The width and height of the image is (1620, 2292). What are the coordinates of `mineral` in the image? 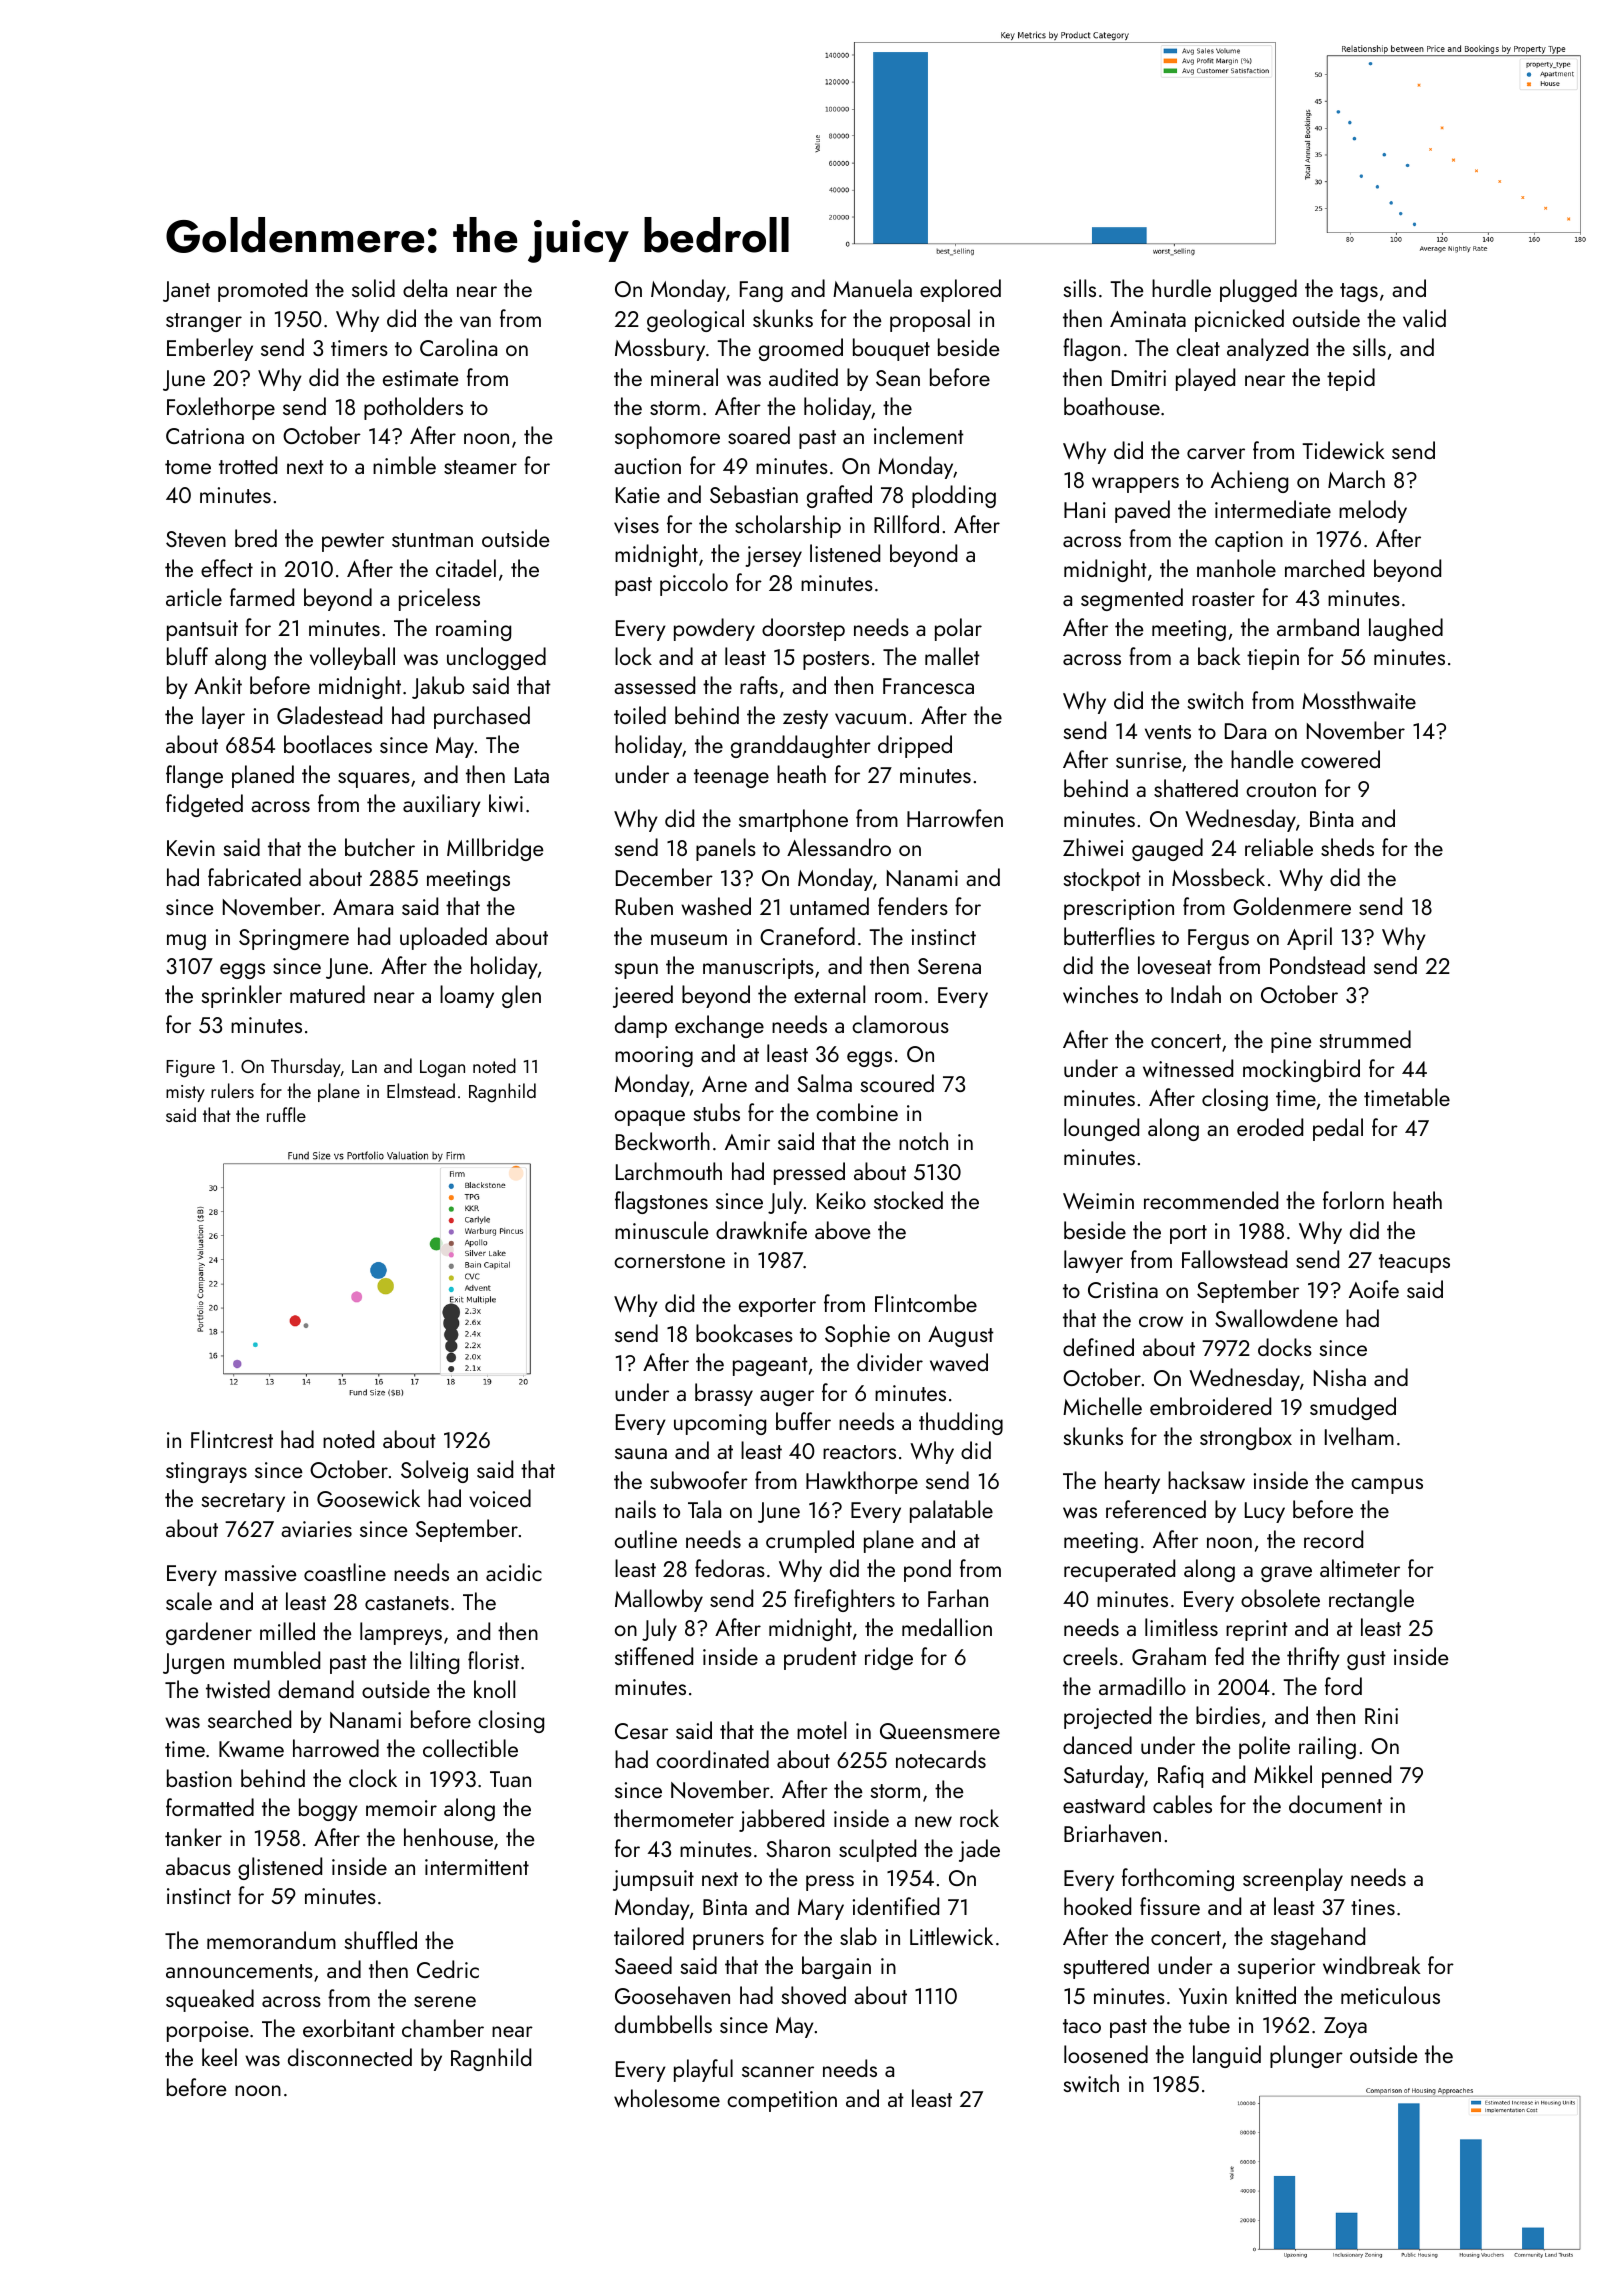 It's located at (684, 377).
